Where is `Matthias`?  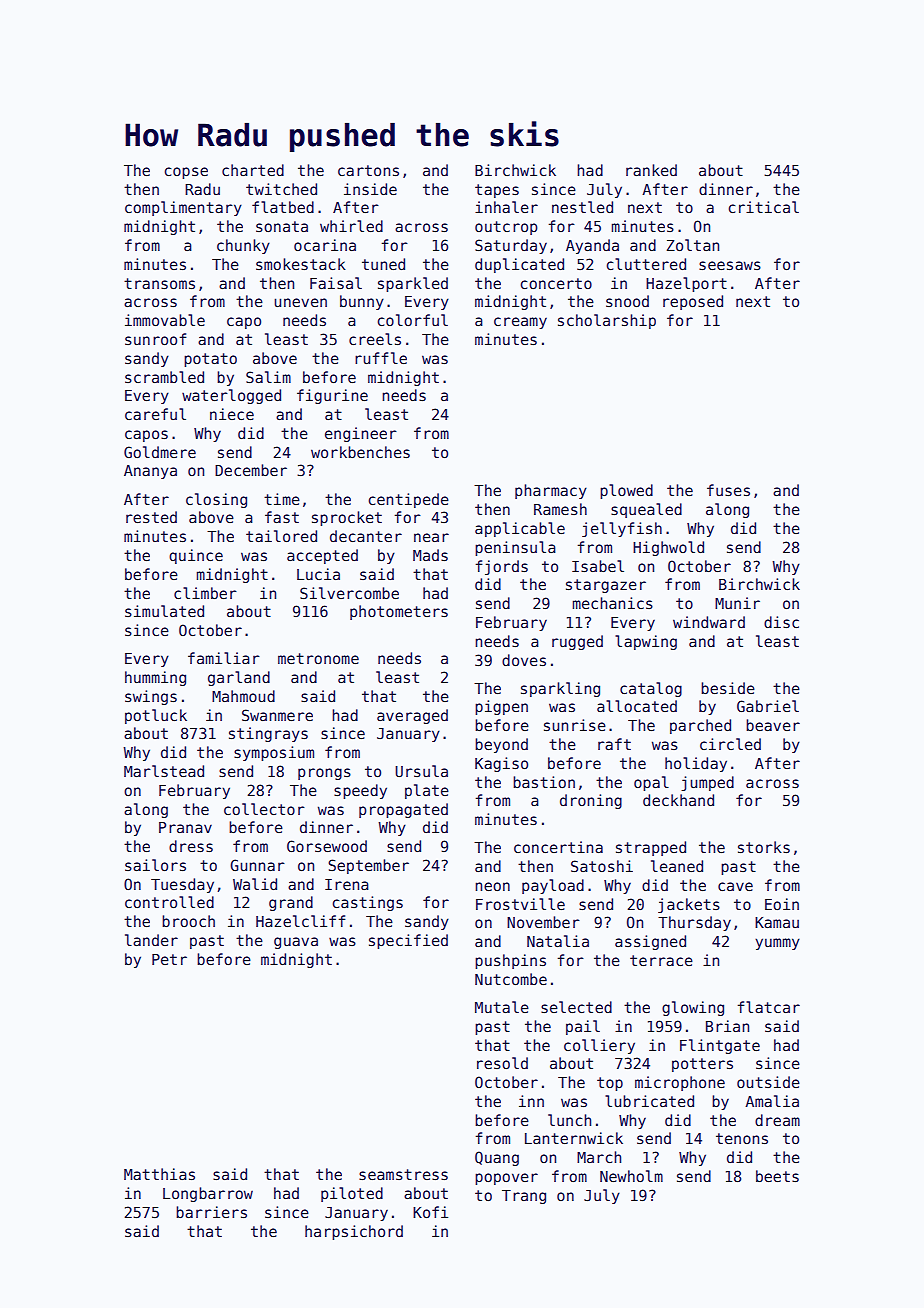 Matthias is located at coordinates (159, 1174).
